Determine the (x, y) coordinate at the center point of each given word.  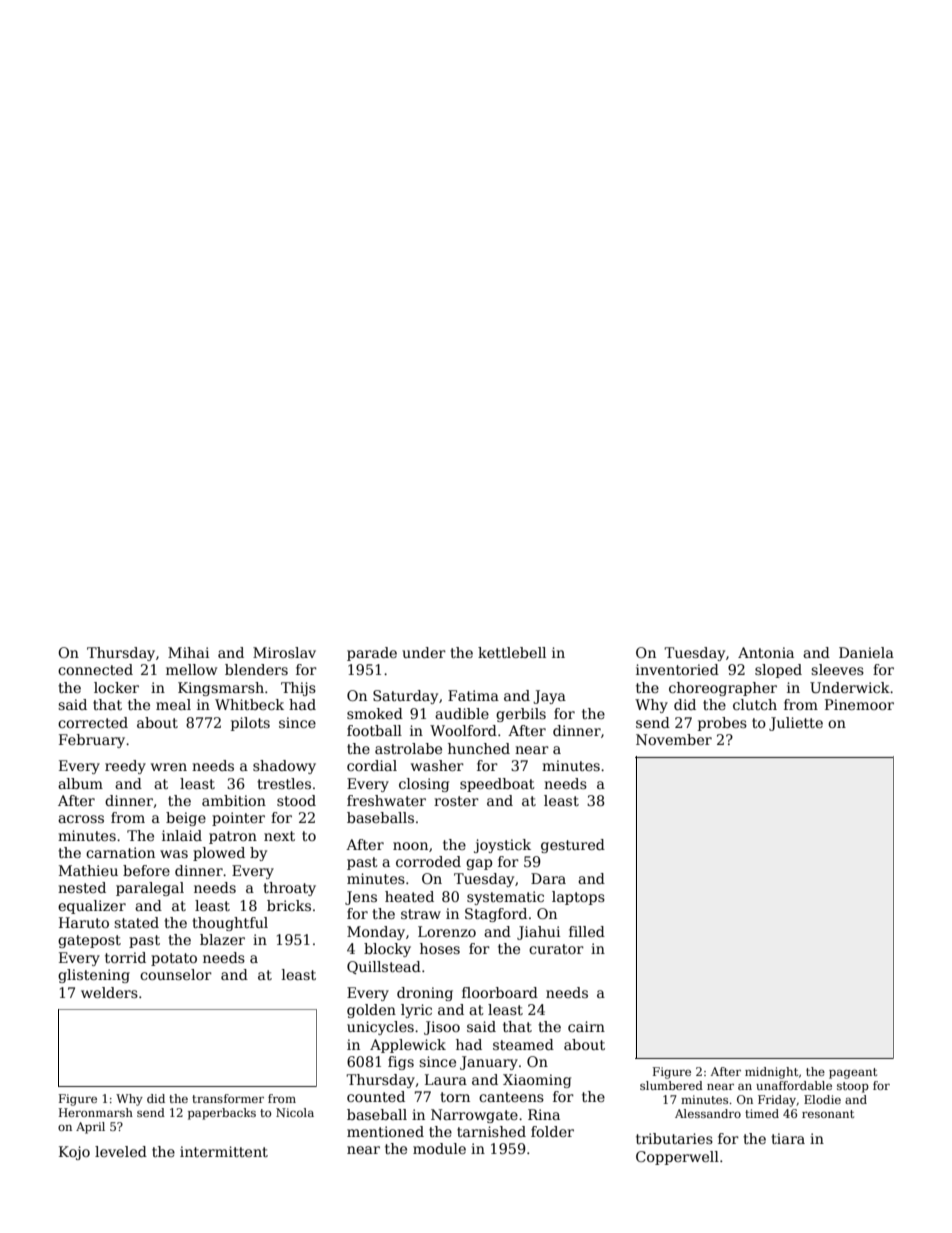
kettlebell (512, 652)
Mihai (188, 652)
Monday (376, 933)
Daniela (866, 652)
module (439, 1148)
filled (587, 931)
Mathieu (88, 870)
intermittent (224, 1151)
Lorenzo (447, 931)
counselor (176, 974)
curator (556, 949)
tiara (788, 1138)
